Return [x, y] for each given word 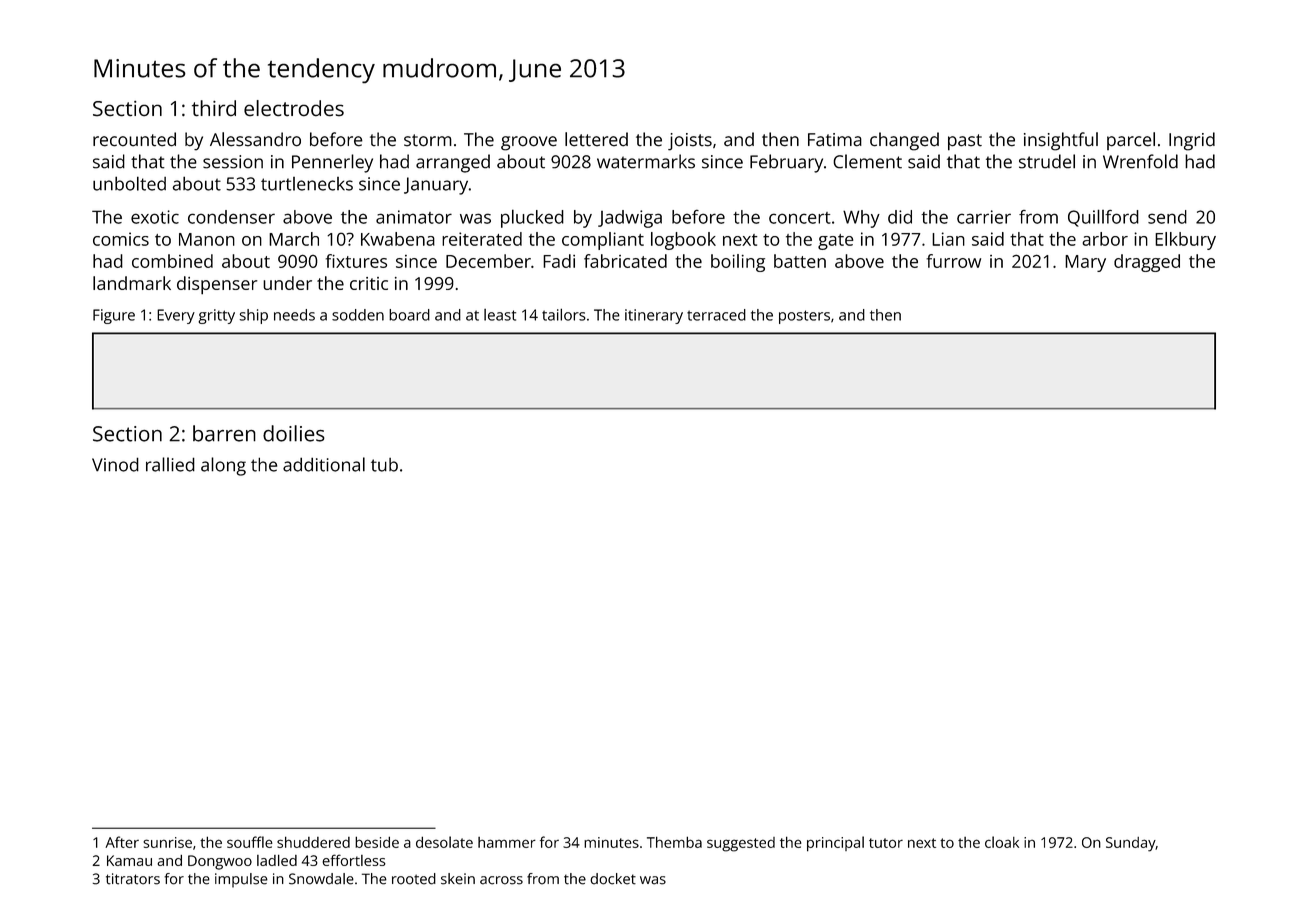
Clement [867, 161]
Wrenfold [1140, 161]
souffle [250, 842]
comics [121, 239]
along [223, 466]
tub [384, 465]
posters [804, 317]
